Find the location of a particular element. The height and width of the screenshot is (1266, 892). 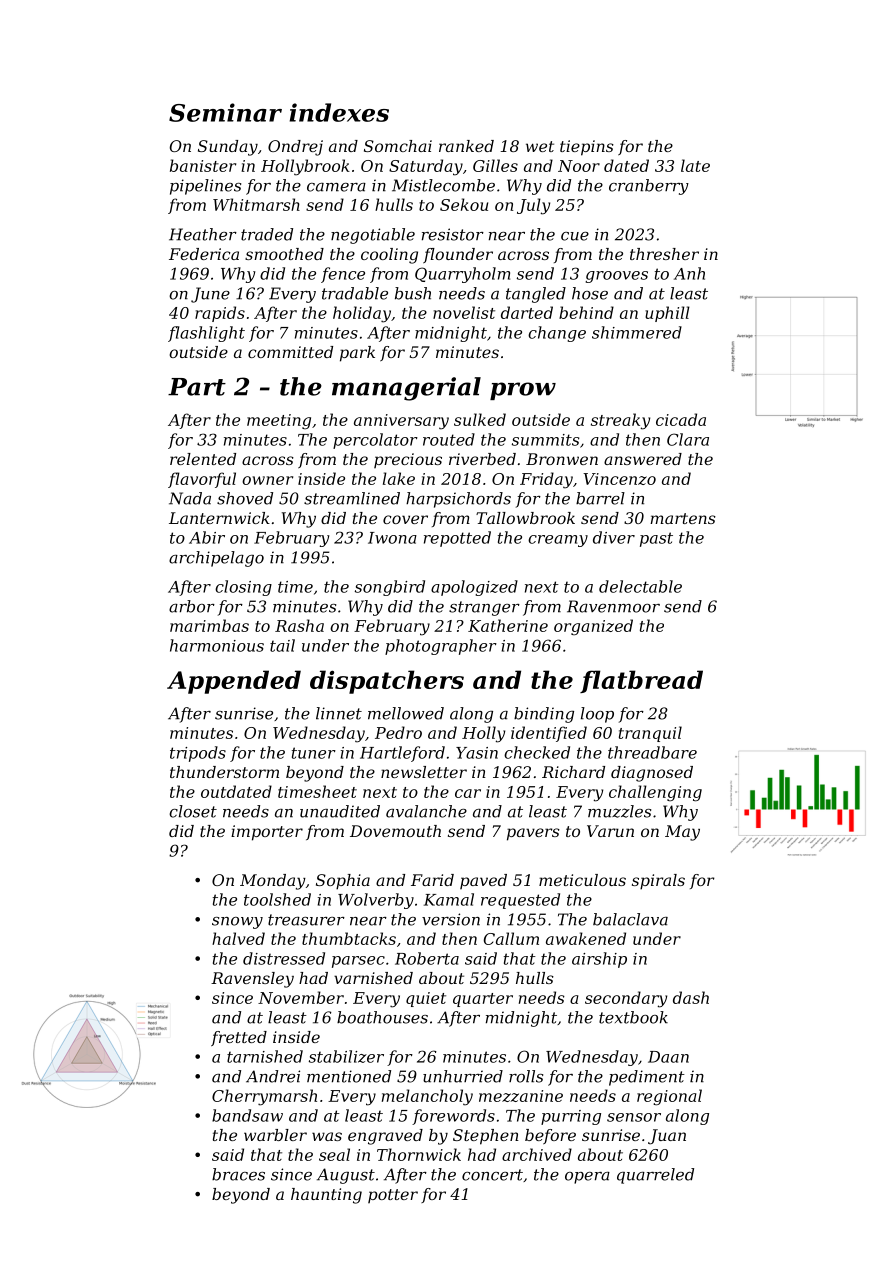

Anh is located at coordinates (689, 273).
